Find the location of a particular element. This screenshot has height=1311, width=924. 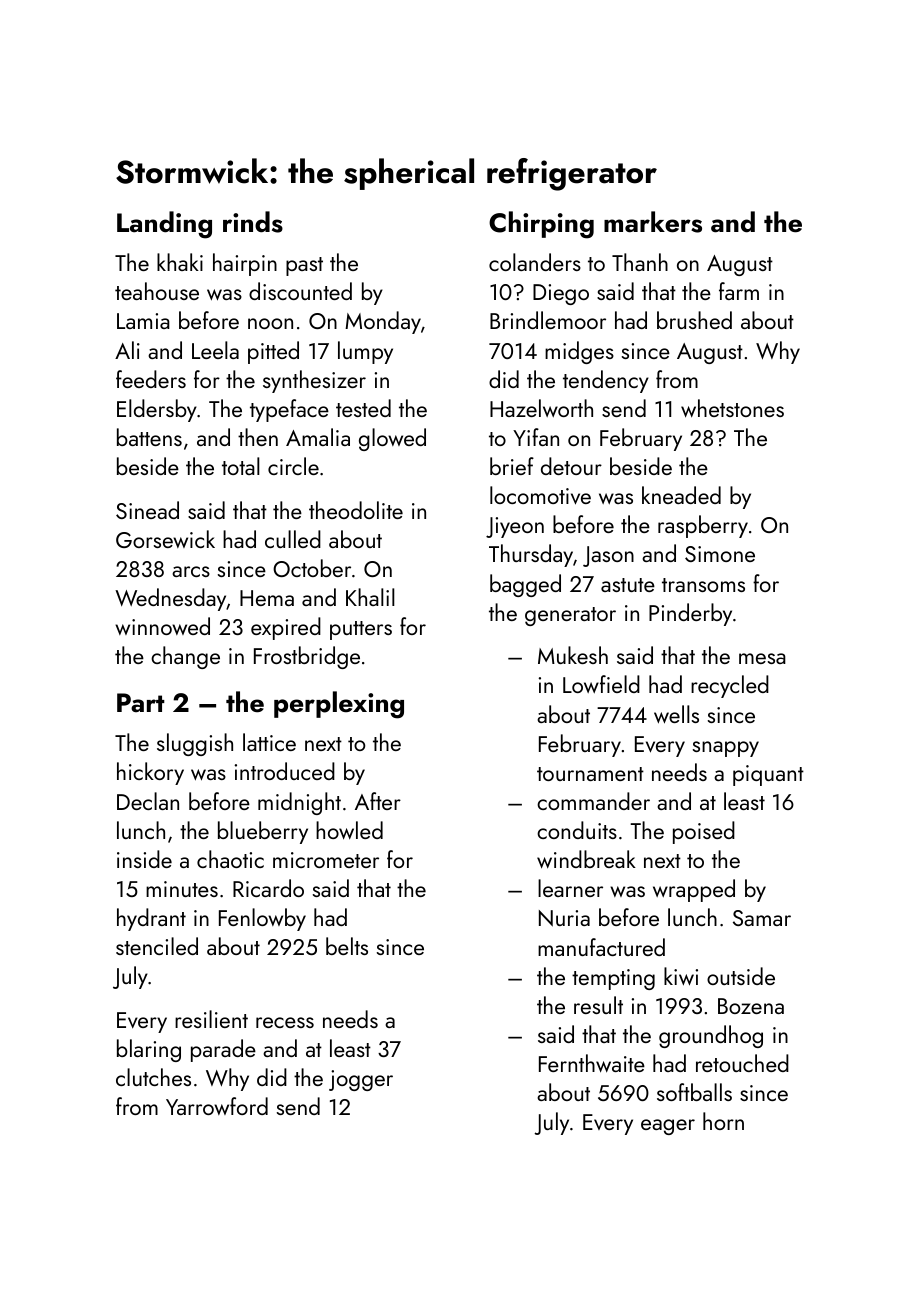

past is located at coordinates (304, 266).
